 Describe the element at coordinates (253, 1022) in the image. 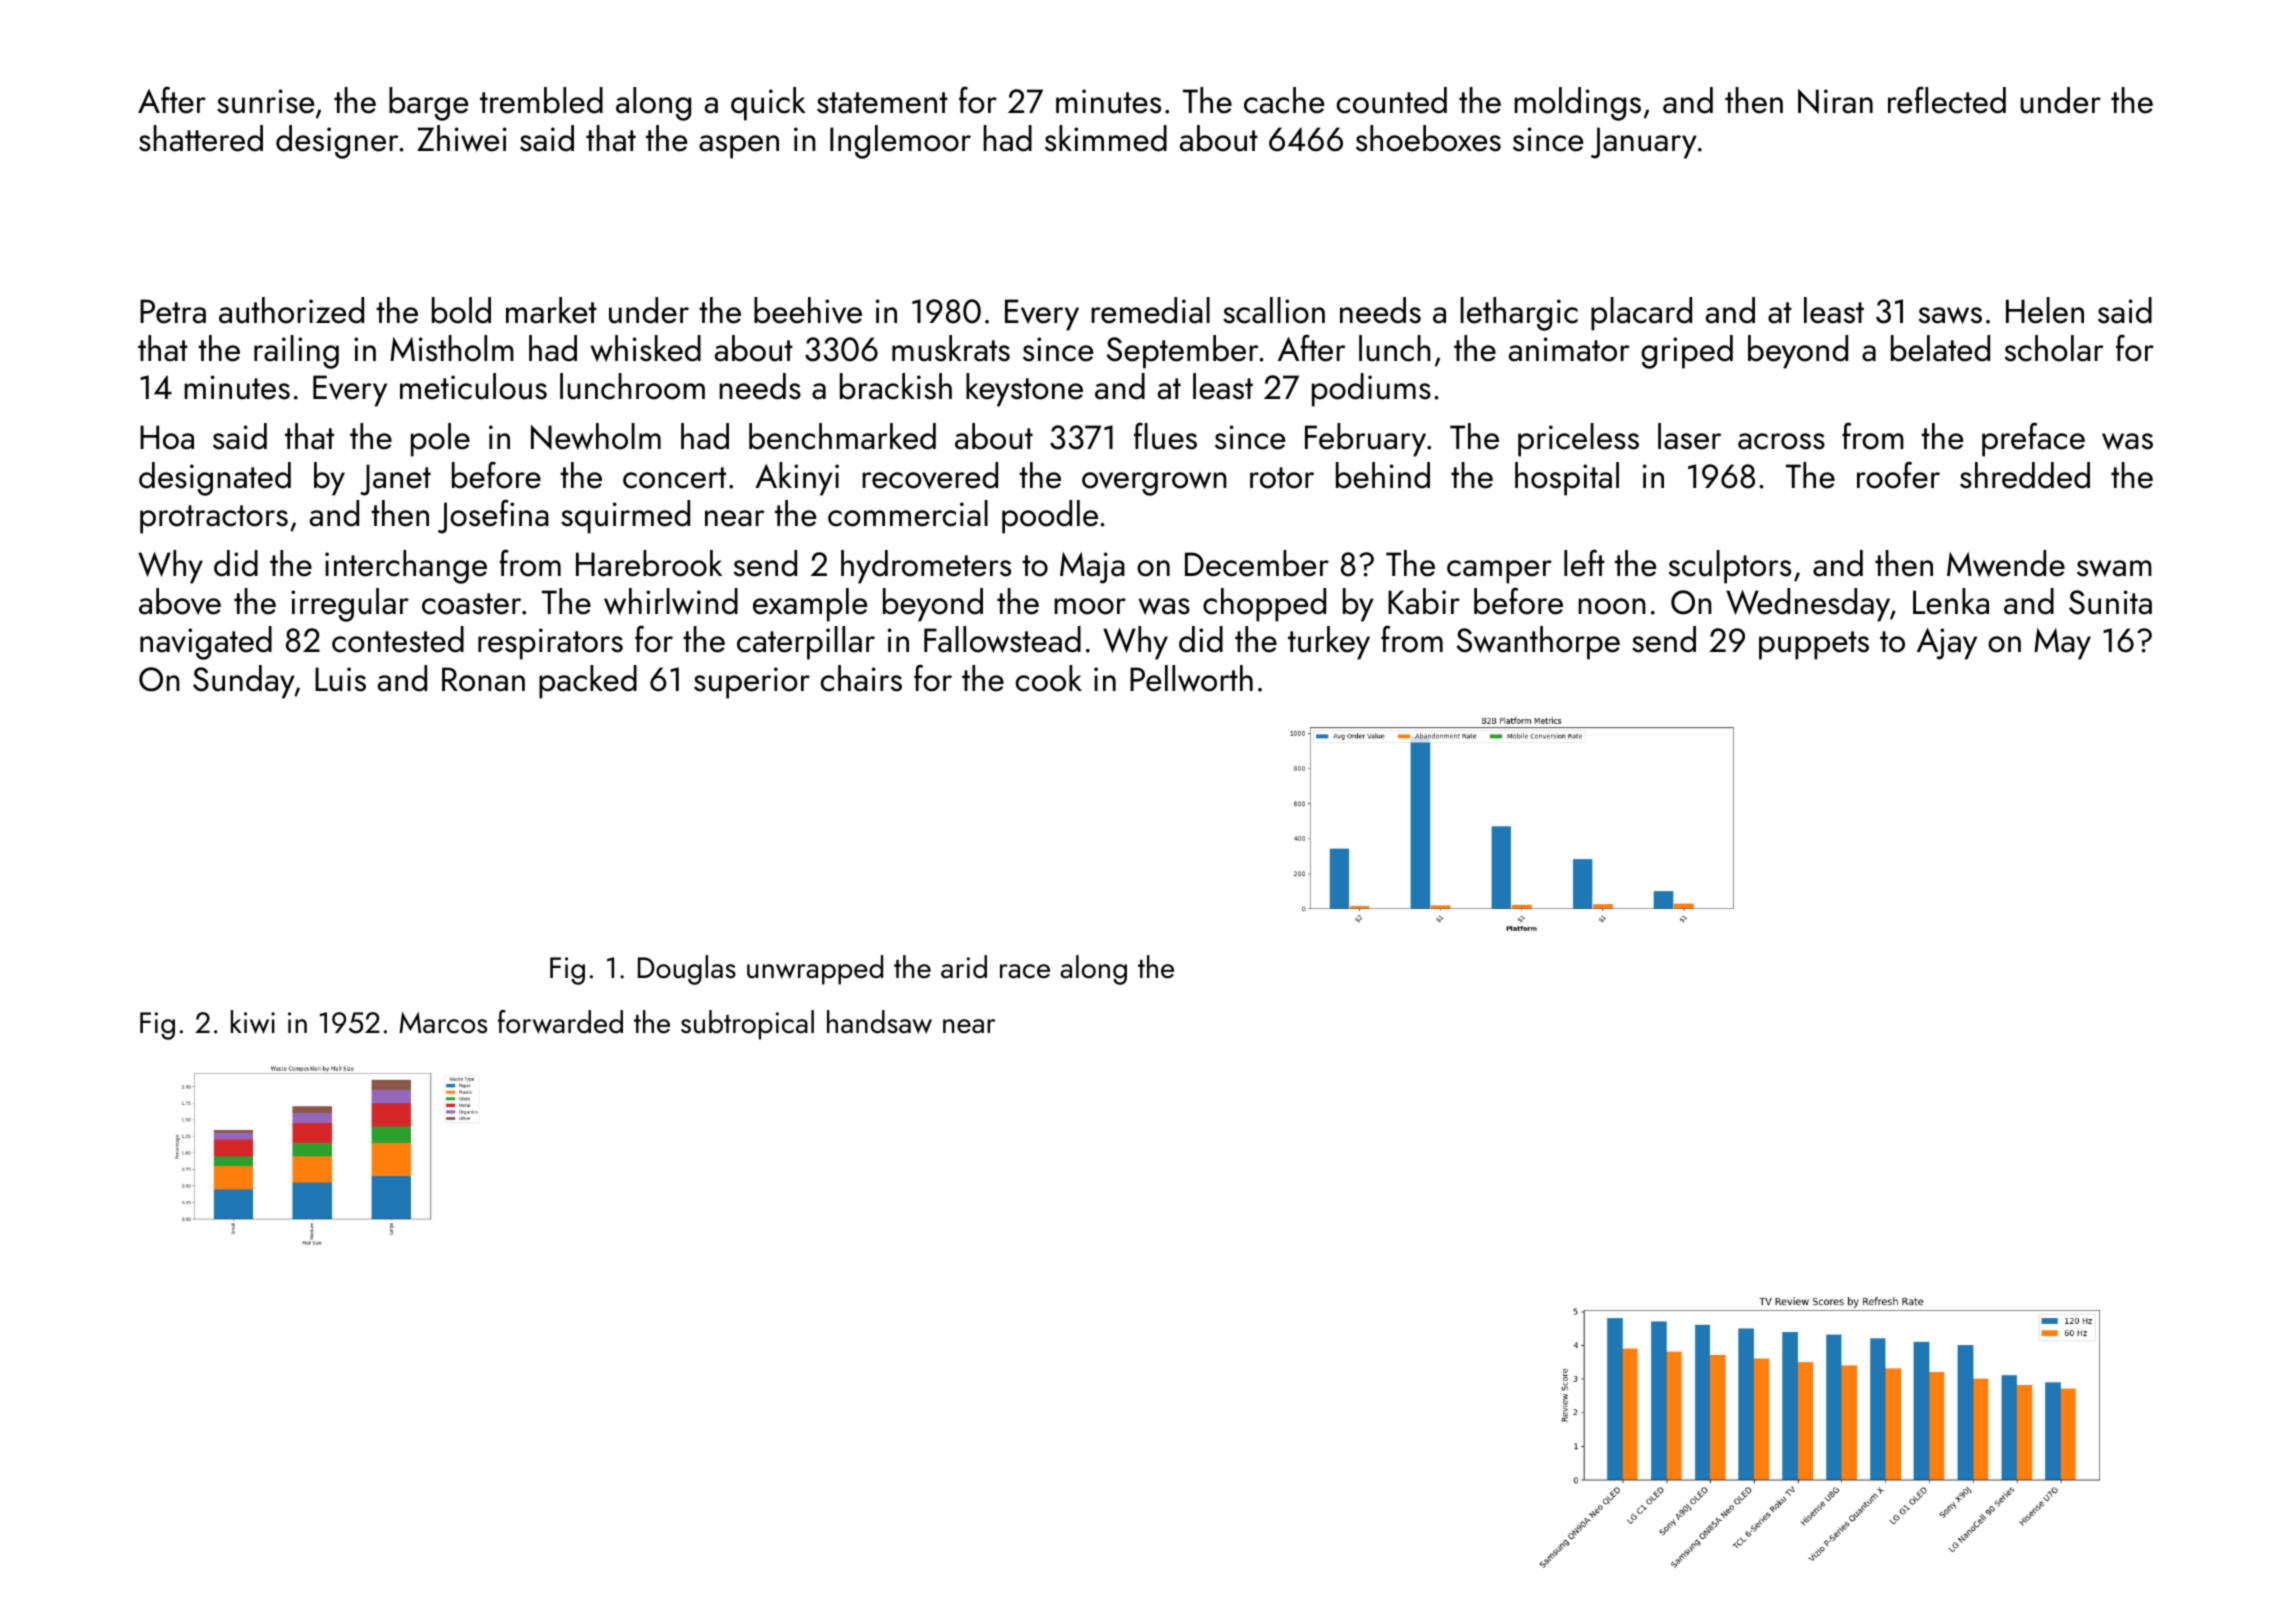

I see `kiwi` at that location.
